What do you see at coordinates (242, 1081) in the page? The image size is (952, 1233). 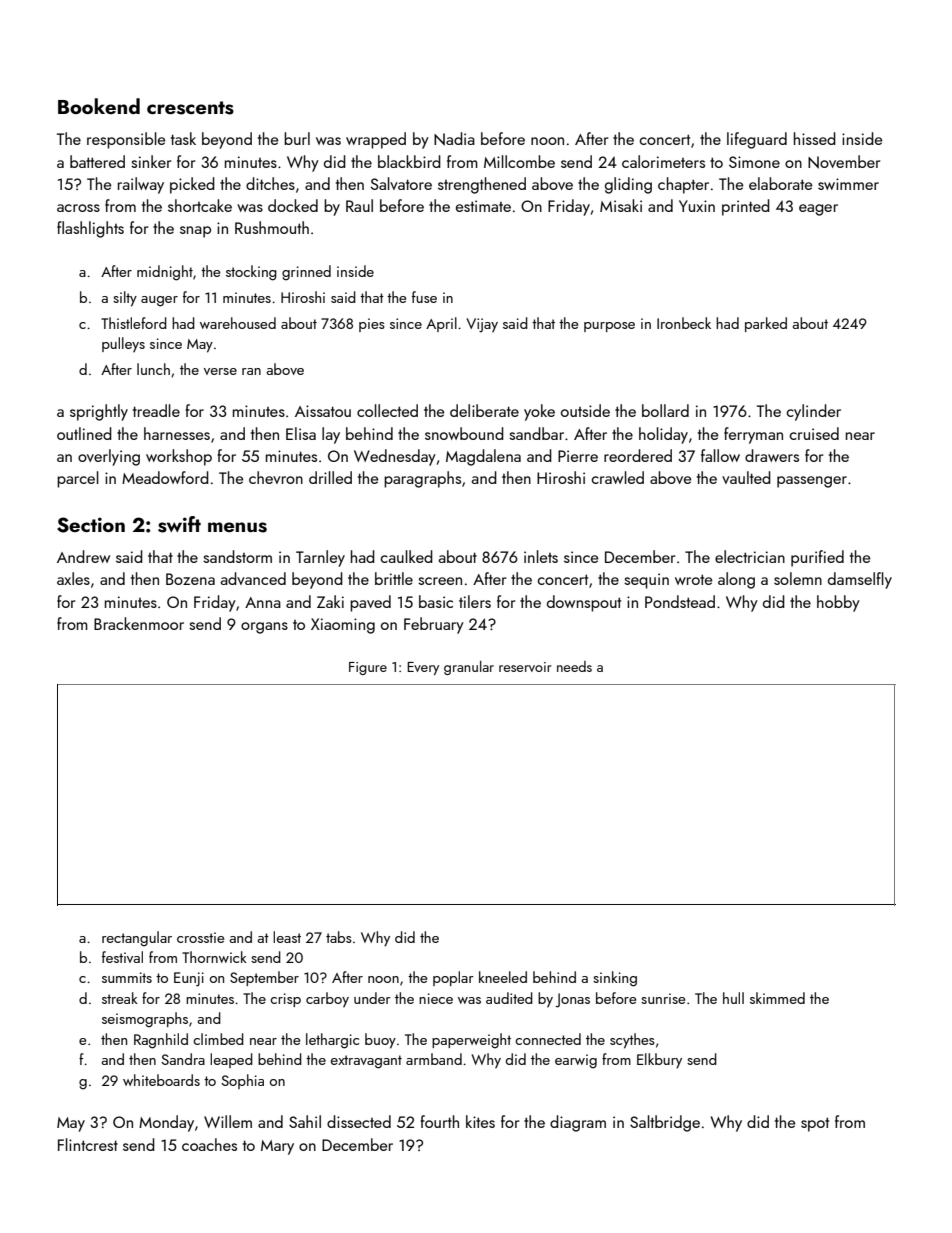 I see `Sophia` at bounding box center [242, 1081].
